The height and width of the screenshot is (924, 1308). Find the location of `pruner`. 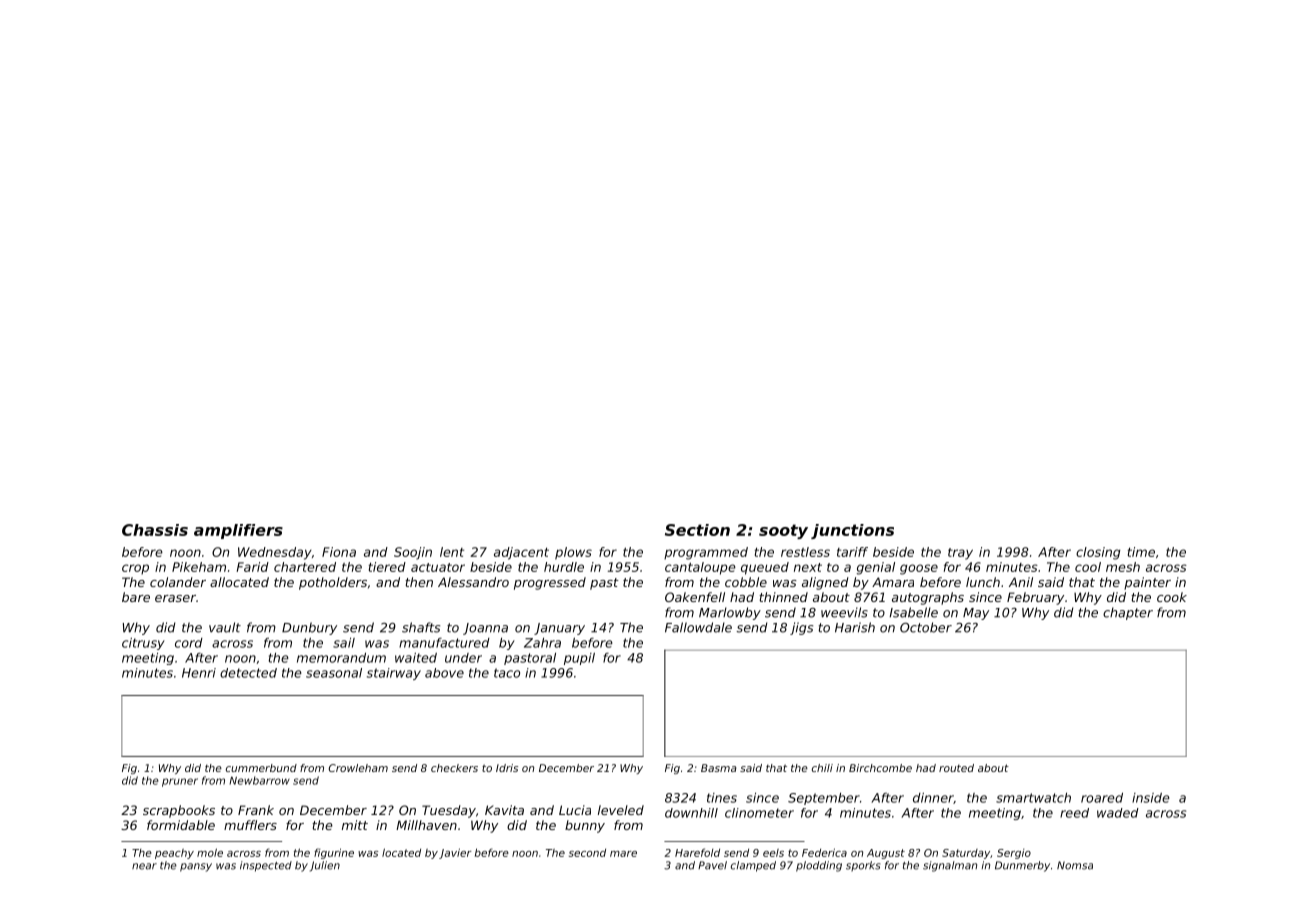

pruner is located at coordinates (180, 782).
